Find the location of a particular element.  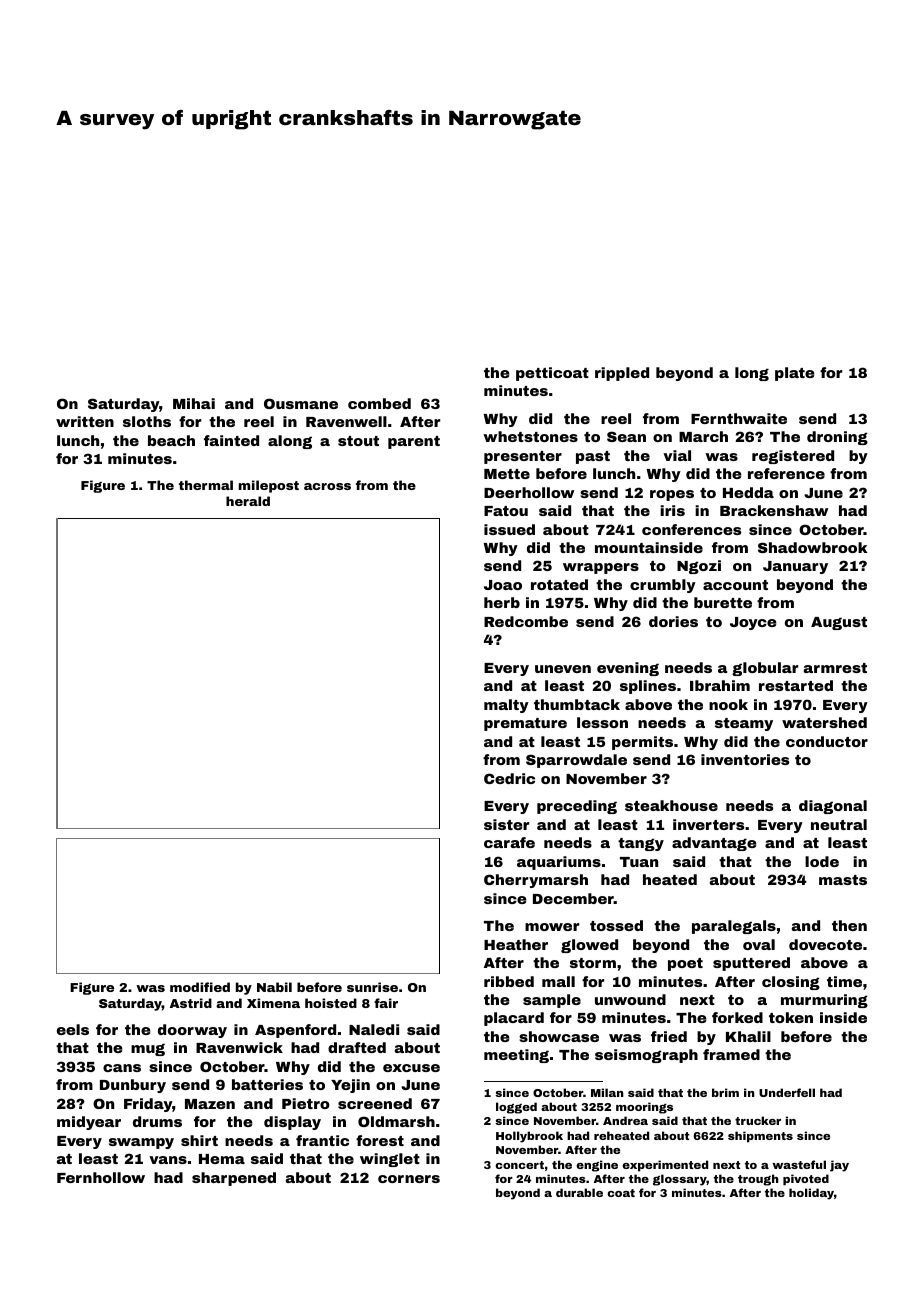

sunrise is located at coordinates (372, 987).
